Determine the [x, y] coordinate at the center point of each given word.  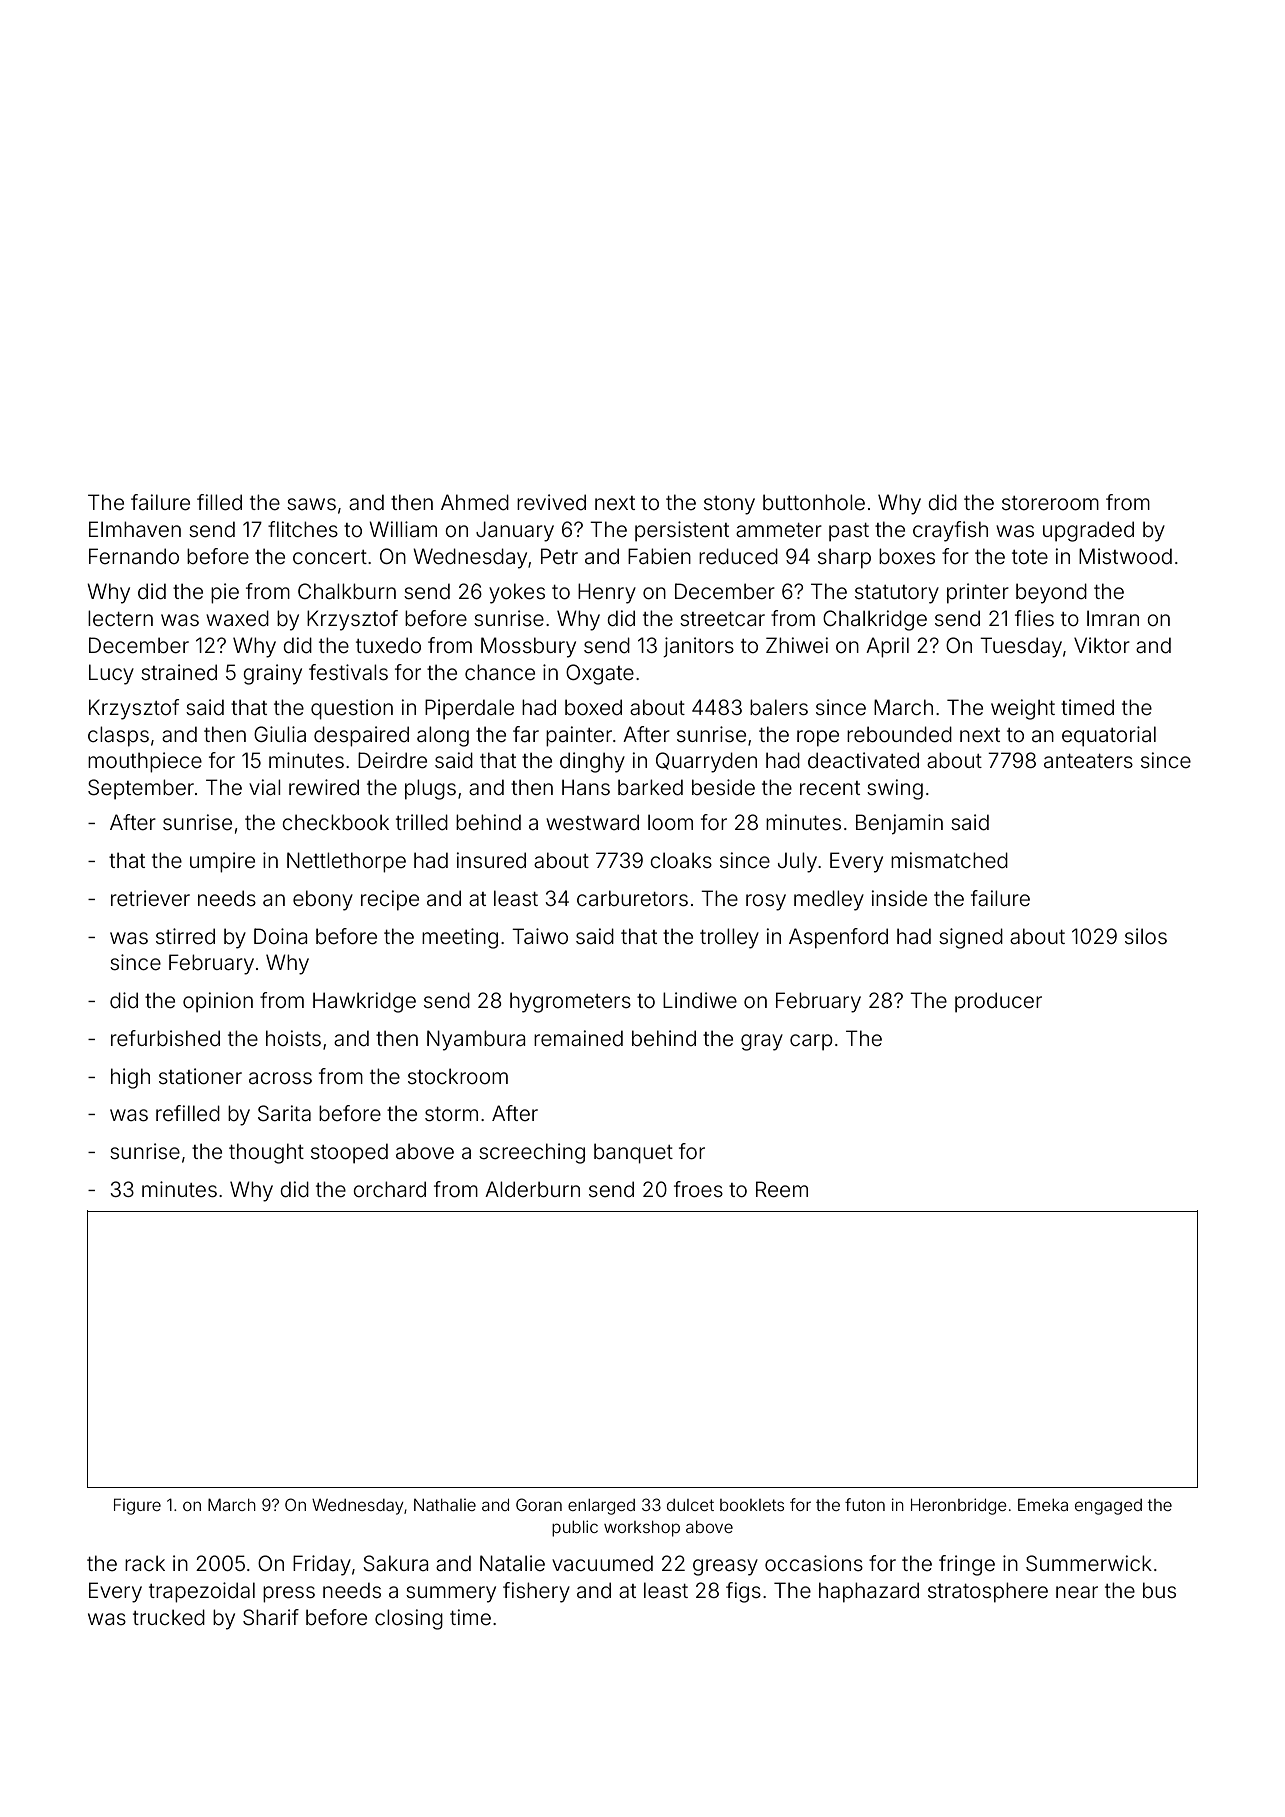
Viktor [1102, 645]
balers [779, 707]
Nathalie [445, 1505]
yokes [517, 593]
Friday [322, 1565]
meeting [460, 938]
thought [266, 1153]
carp [811, 1042]
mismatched [949, 860]
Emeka [1043, 1504]
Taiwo [540, 936]
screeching [532, 1153]
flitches [303, 529]
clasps [118, 736]
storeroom [1050, 503]
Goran [539, 1504]
